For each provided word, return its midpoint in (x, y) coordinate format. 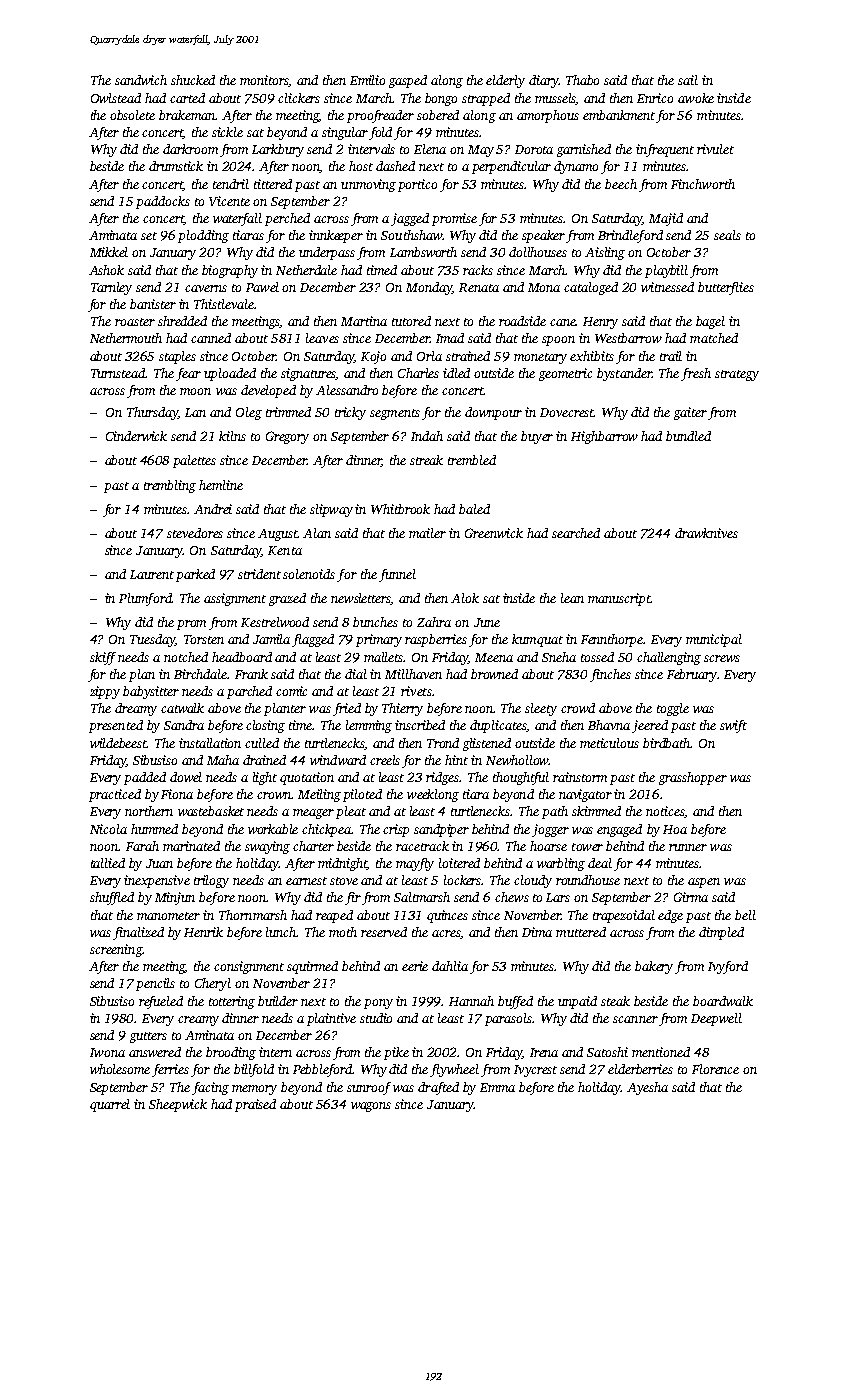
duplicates (498, 726)
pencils (155, 984)
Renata (479, 287)
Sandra (184, 725)
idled (456, 373)
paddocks (163, 202)
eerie (415, 966)
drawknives (706, 533)
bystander (624, 374)
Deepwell (716, 1019)
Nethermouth (126, 338)
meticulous (609, 743)
